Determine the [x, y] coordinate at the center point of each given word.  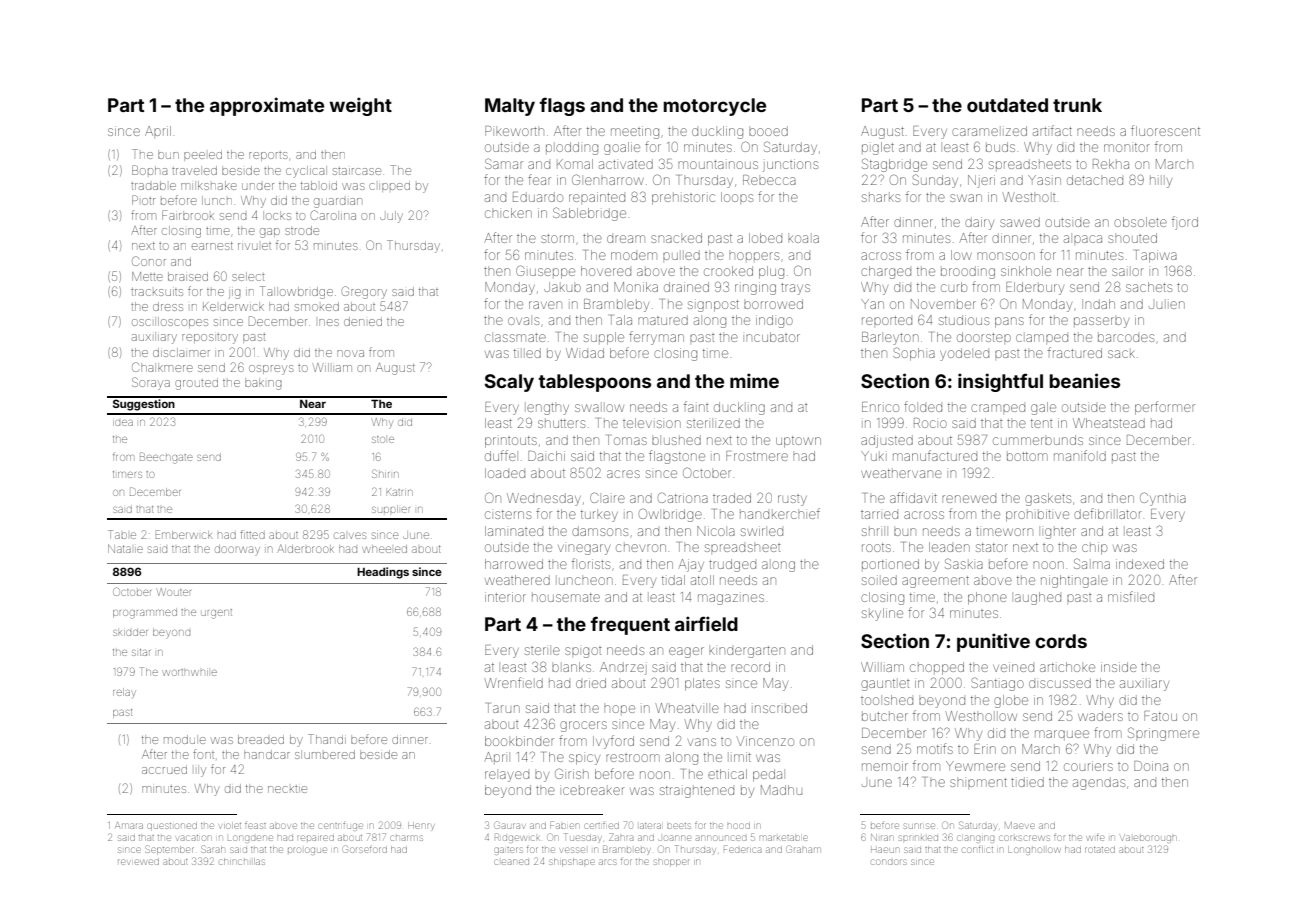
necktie [287, 789]
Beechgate [166, 458]
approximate [267, 106]
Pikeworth [514, 131]
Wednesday [544, 499]
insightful [1000, 382]
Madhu [781, 790]
